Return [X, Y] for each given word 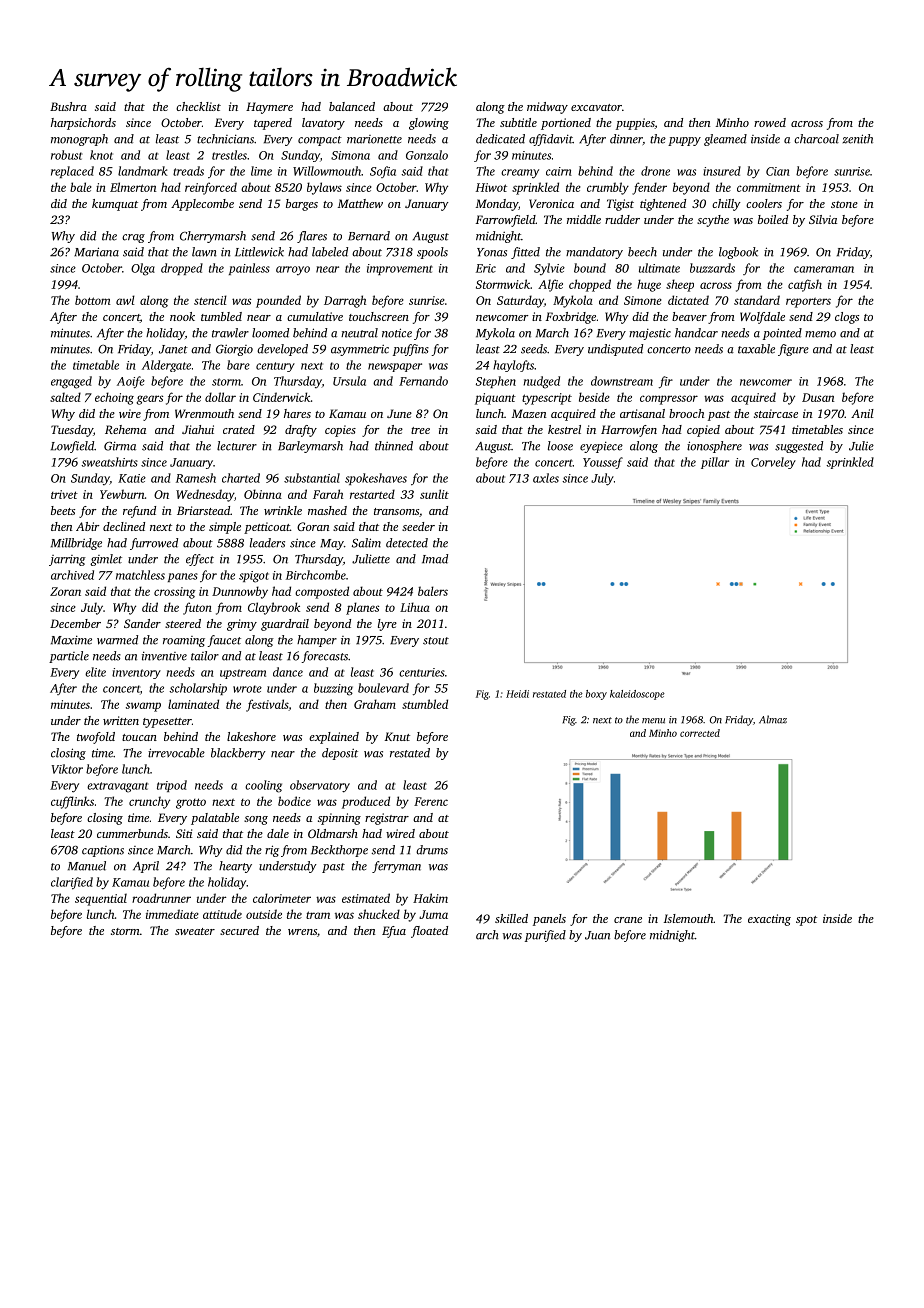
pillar [715, 463]
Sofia [383, 172]
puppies [635, 124]
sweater [195, 931]
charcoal [816, 139]
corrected [700, 733]
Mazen [529, 413]
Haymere [269, 108]
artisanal [642, 413]
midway [547, 108]
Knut [397, 736]
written [121, 720]
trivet [64, 494]
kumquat [115, 205]
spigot [254, 577]
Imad [435, 559]
